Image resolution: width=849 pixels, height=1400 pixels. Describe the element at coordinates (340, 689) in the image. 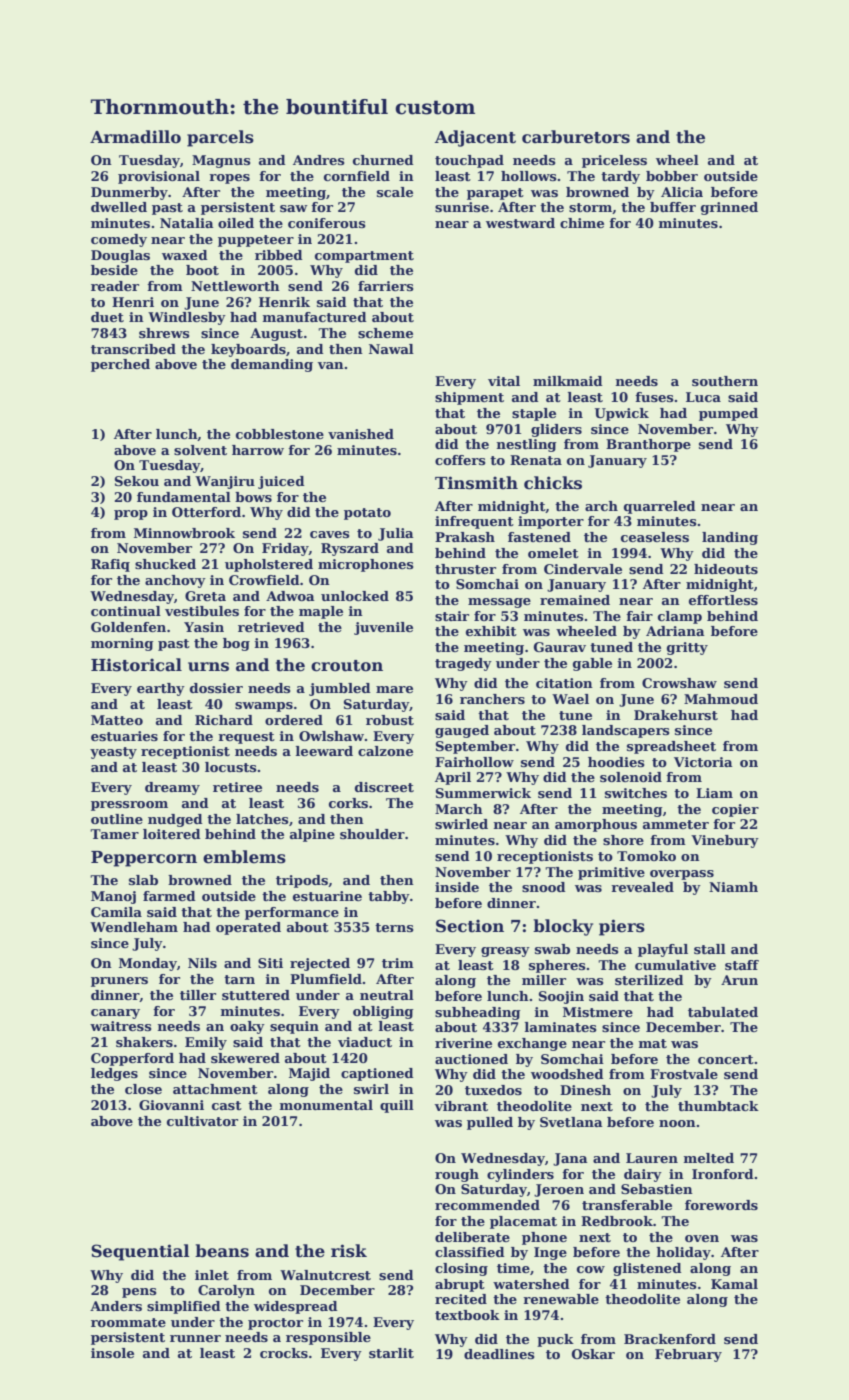

I see `jumbled` at that location.
